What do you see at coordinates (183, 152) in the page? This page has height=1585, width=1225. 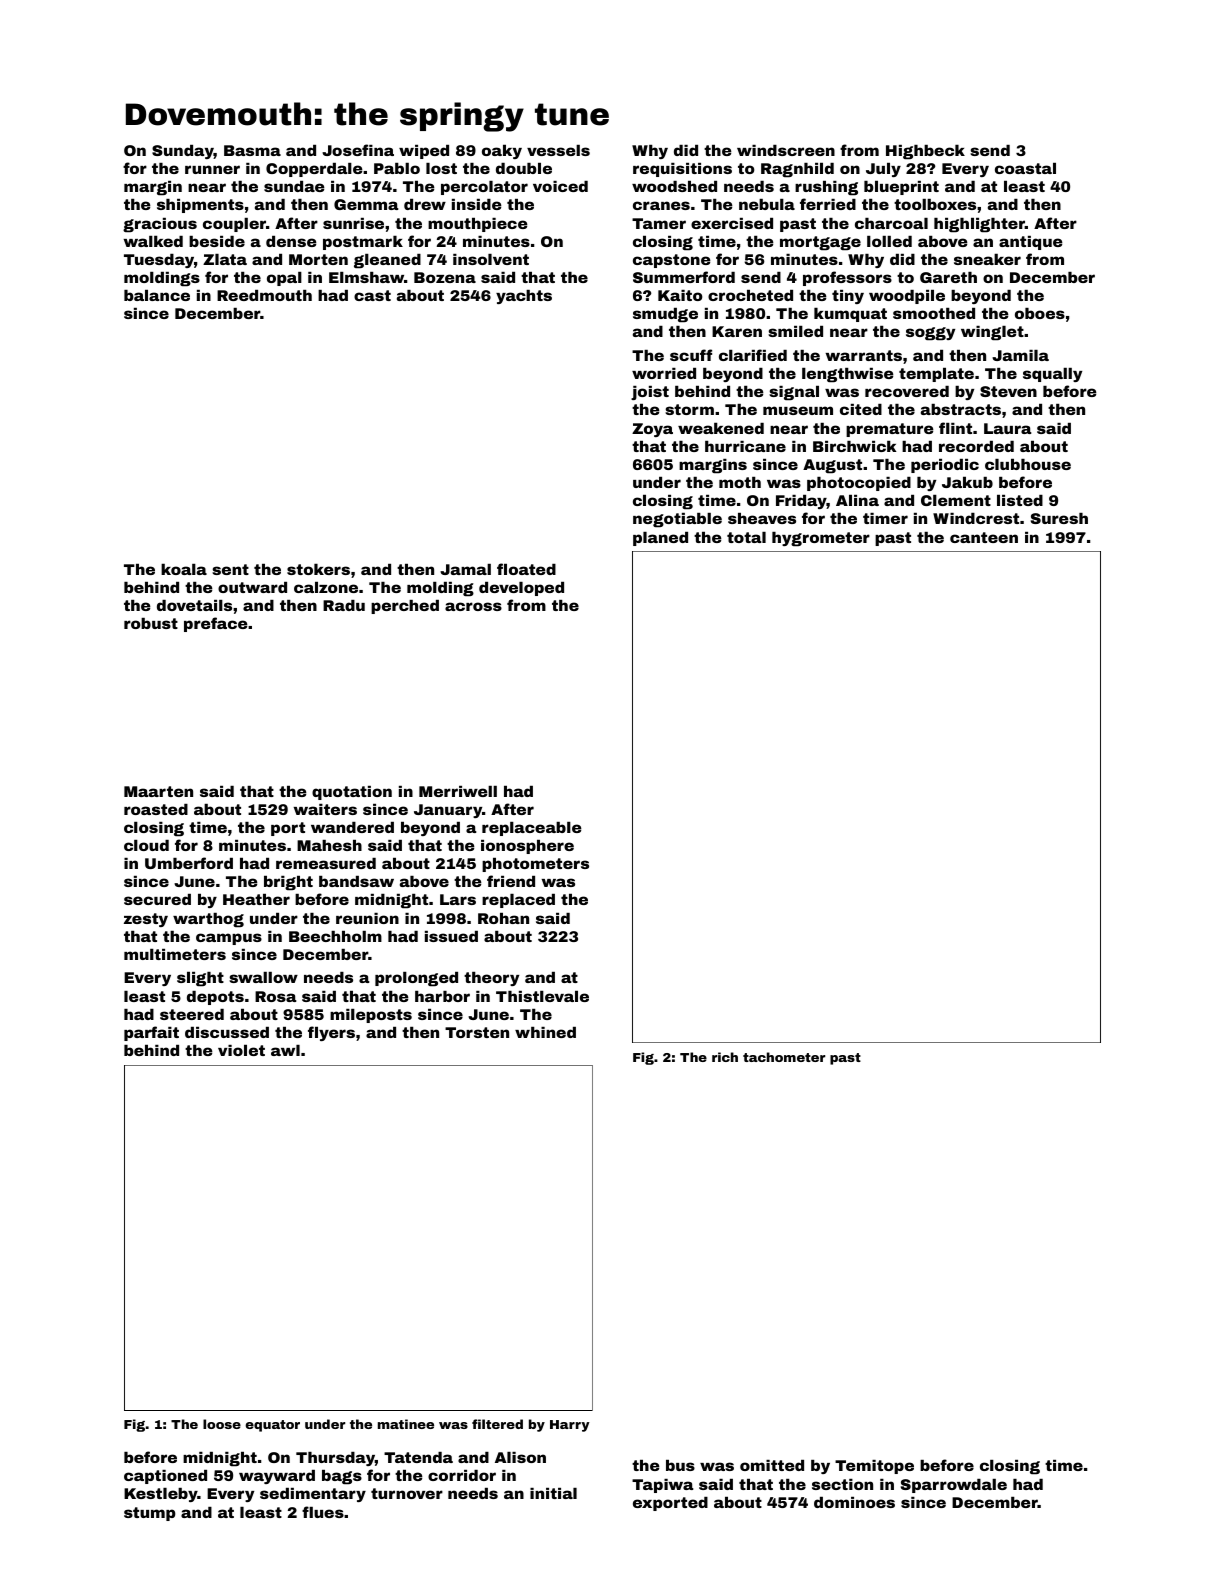 I see `Sunday` at bounding box center [183, 152].
